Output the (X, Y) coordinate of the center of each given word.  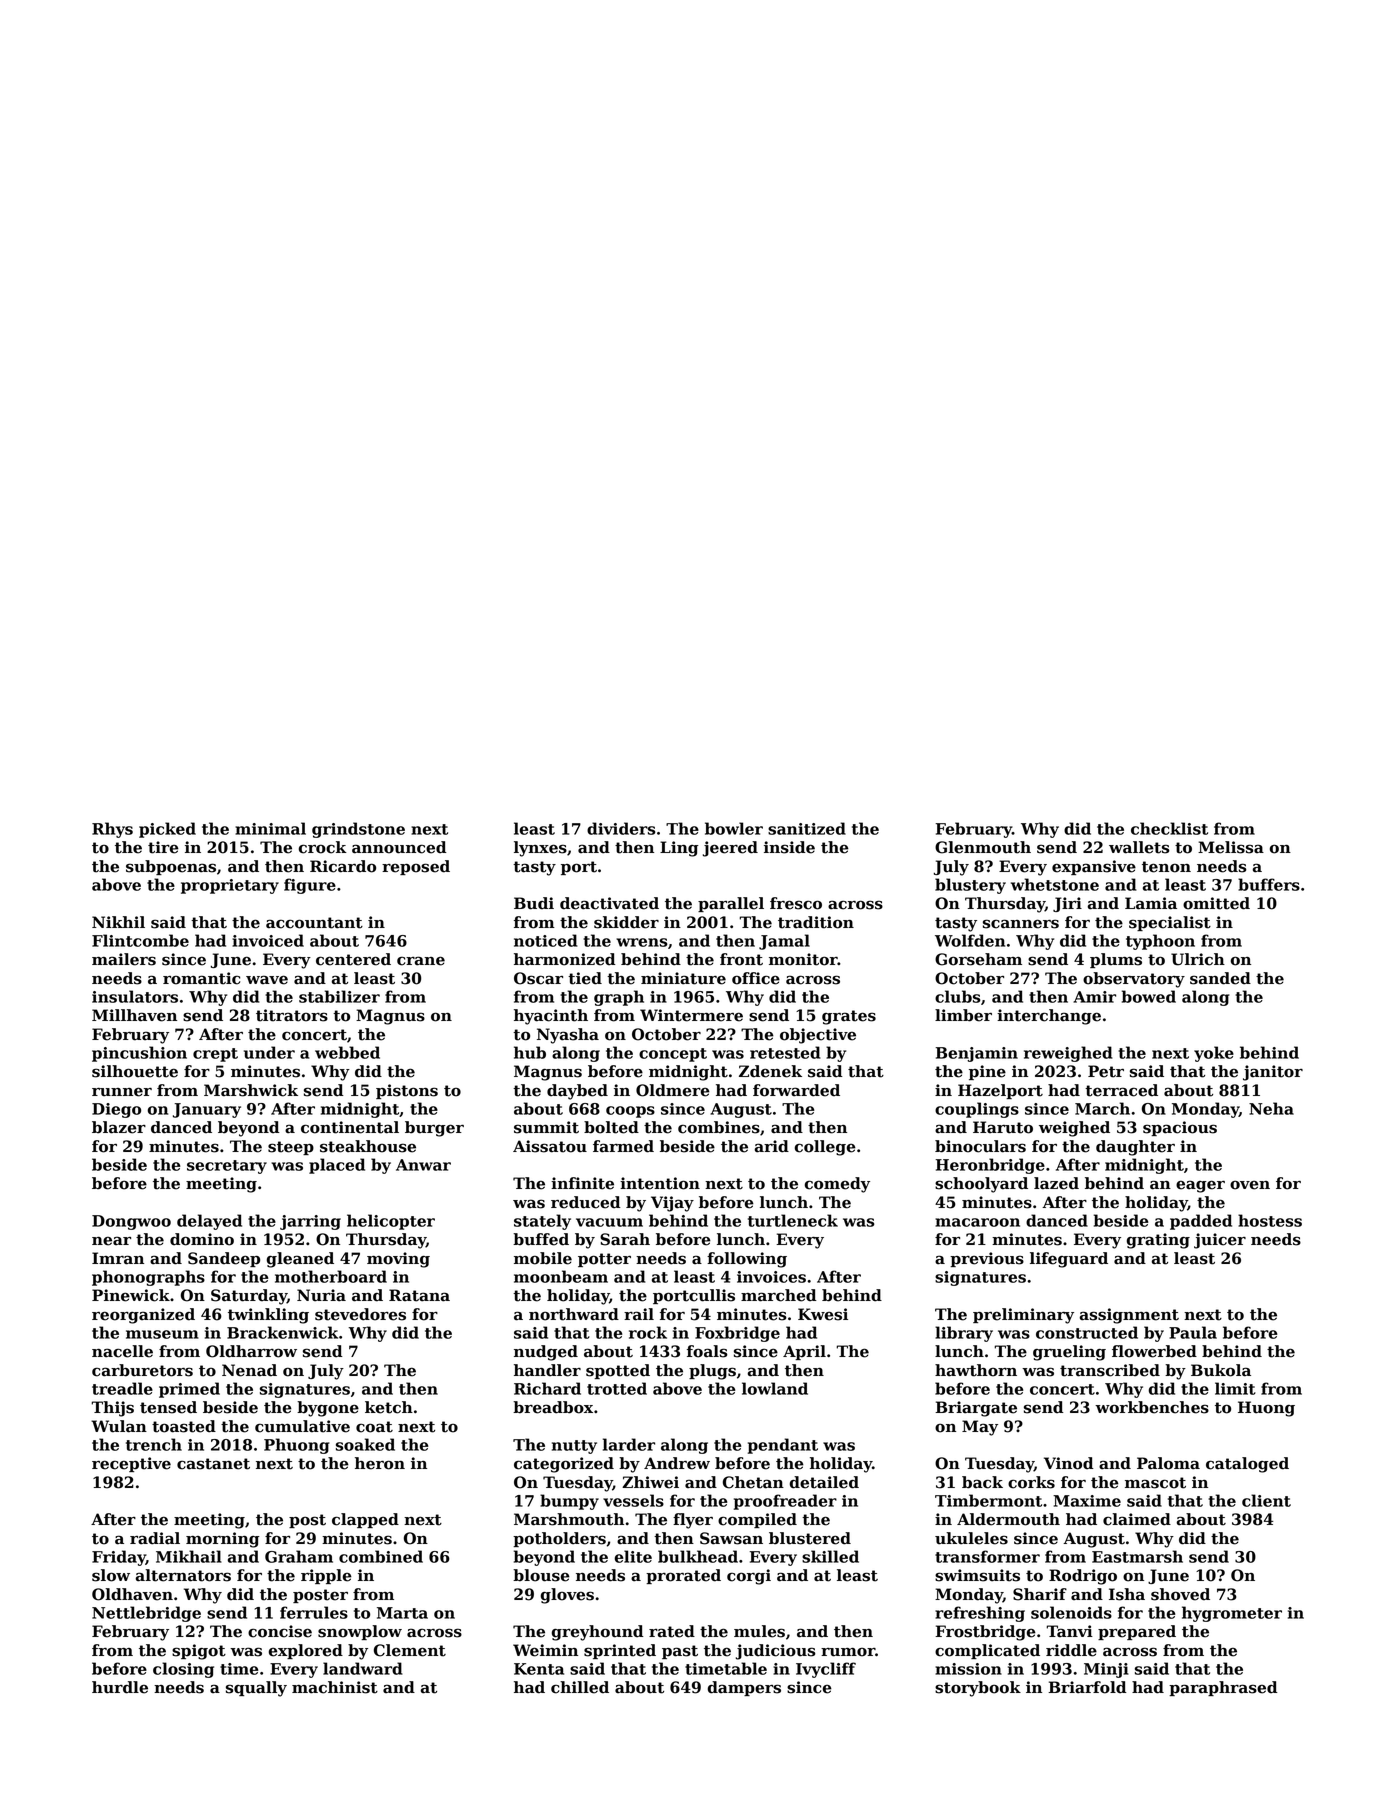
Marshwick (251, 1090)
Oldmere (673, 1090)
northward (574, 1314)
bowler (734, 828)
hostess (1270, 1220)
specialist (1170, 923)
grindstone (358, 830)
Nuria (321, 1295)
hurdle (120, 1687)
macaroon (977, 1222)
